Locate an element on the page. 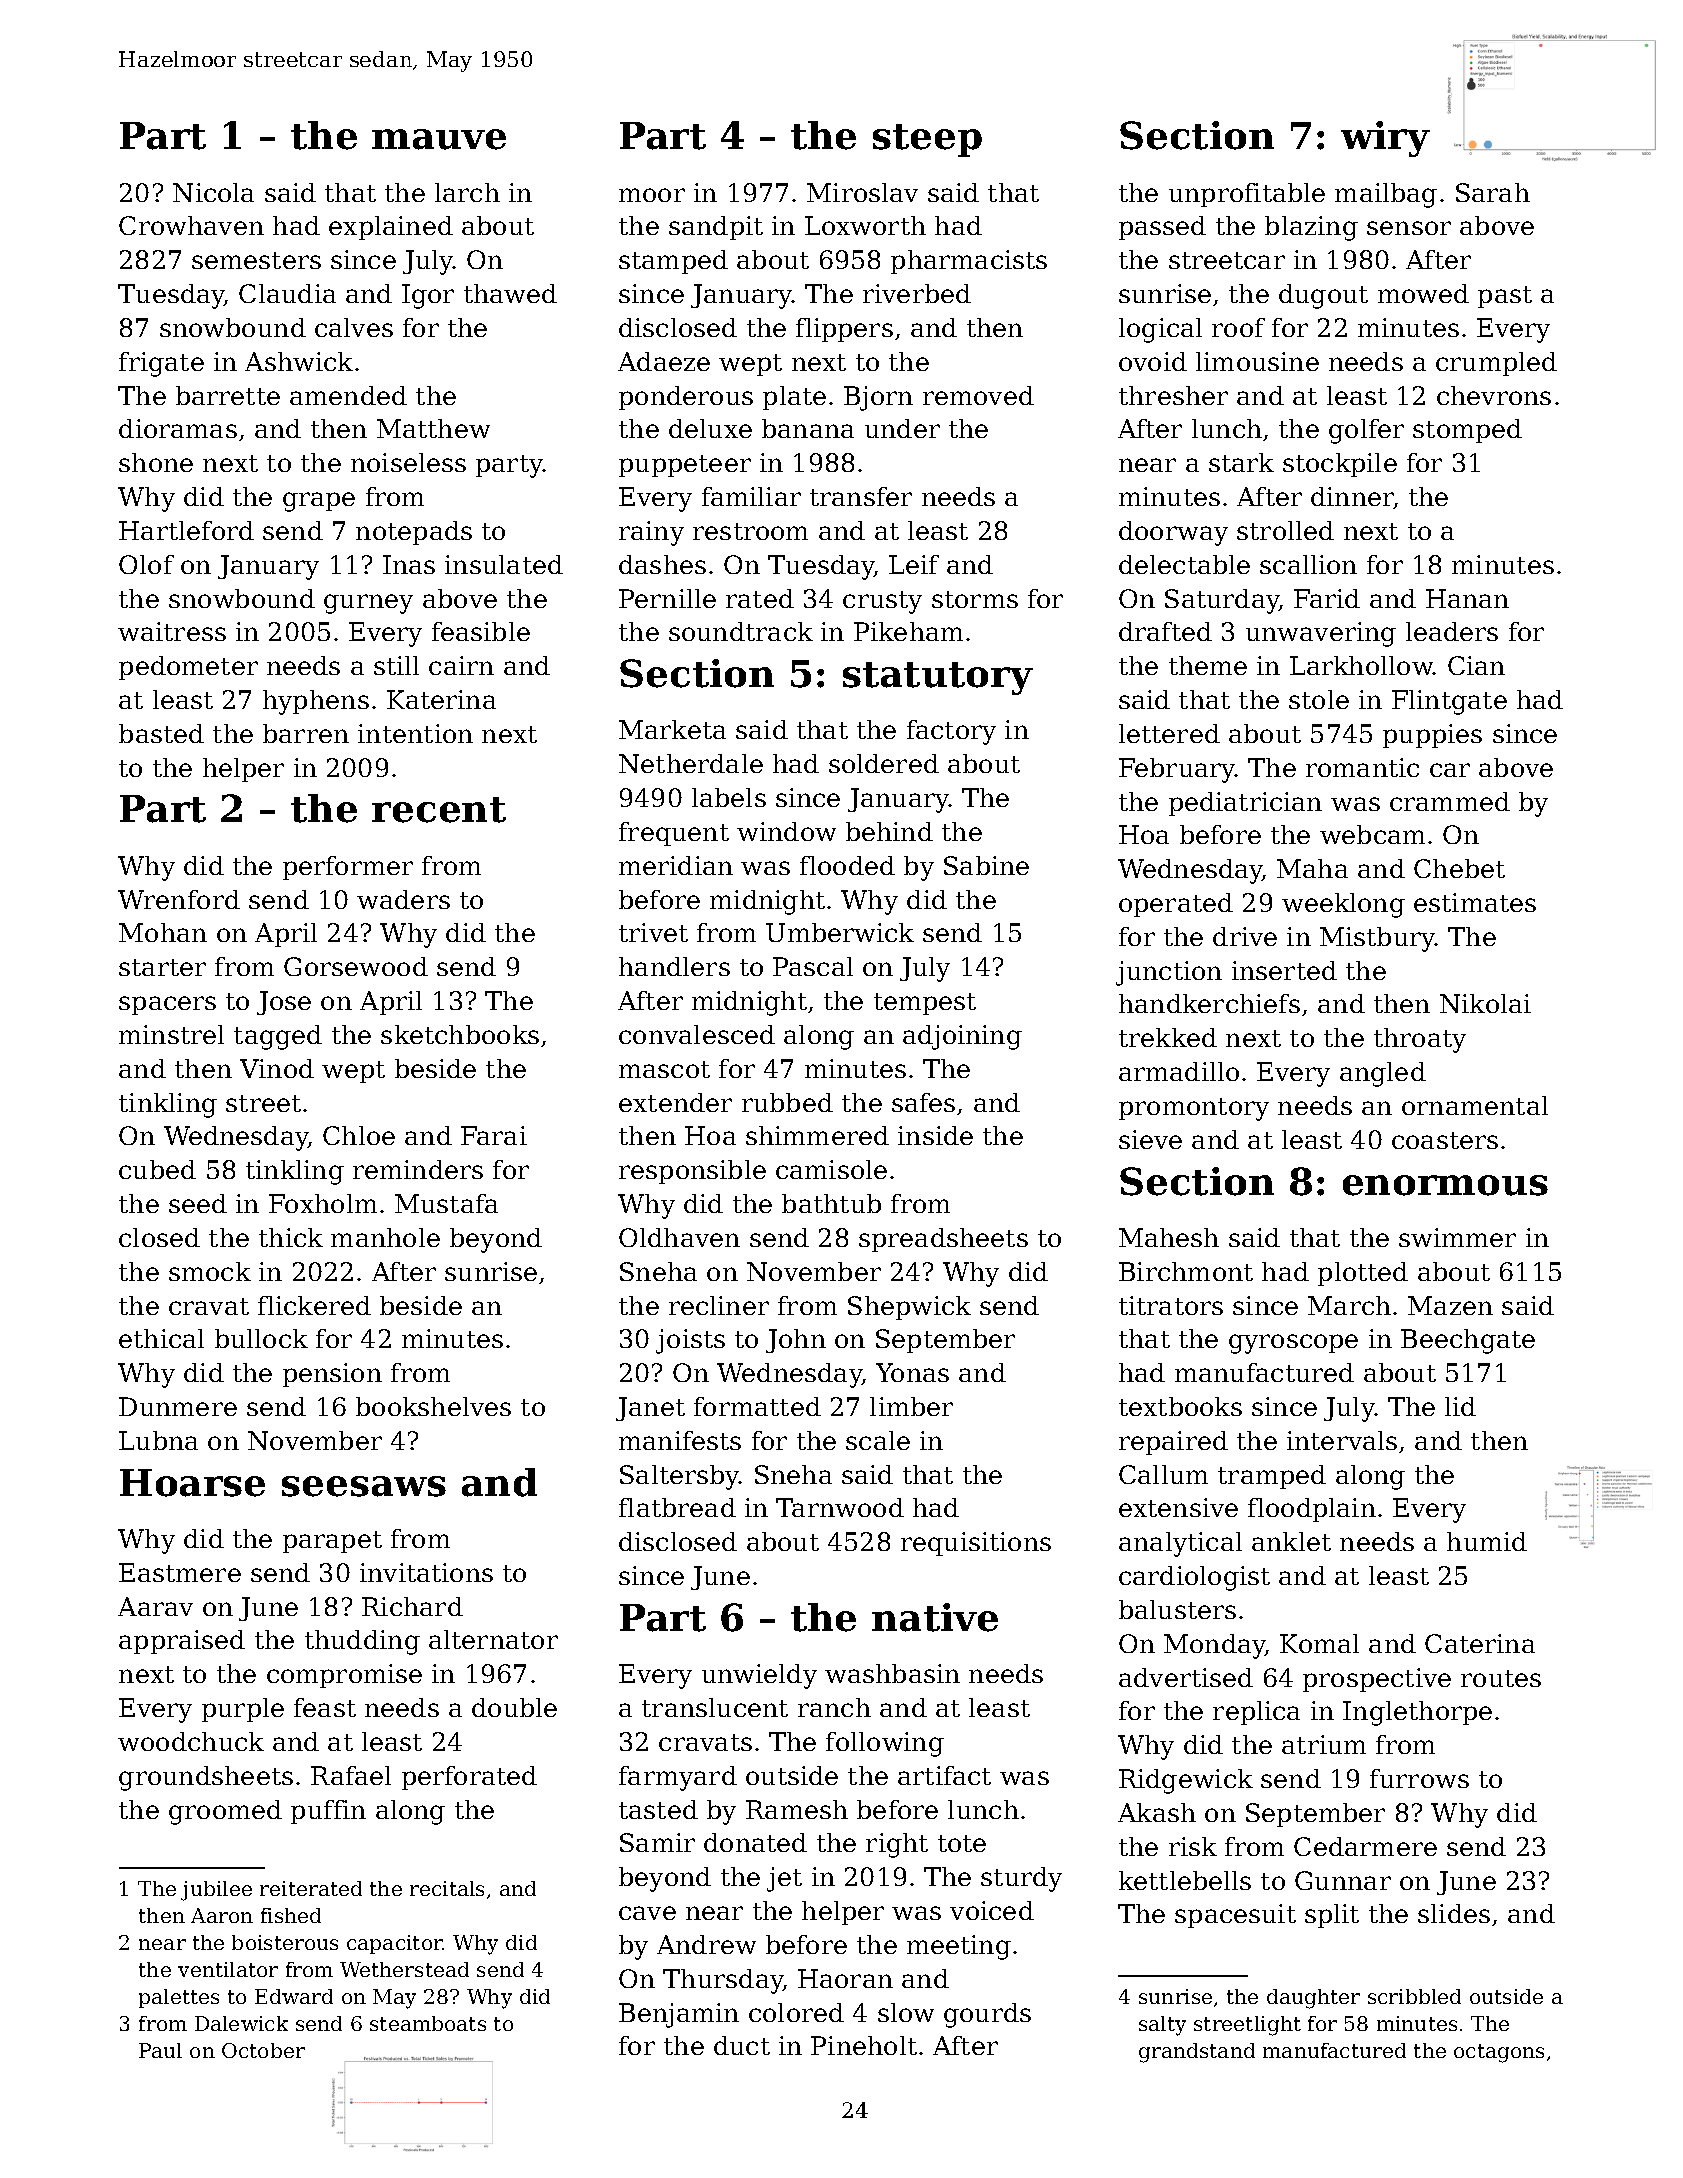 This image has height=2178, width=1683. coasters is located at coordinates (1445, 1140).
